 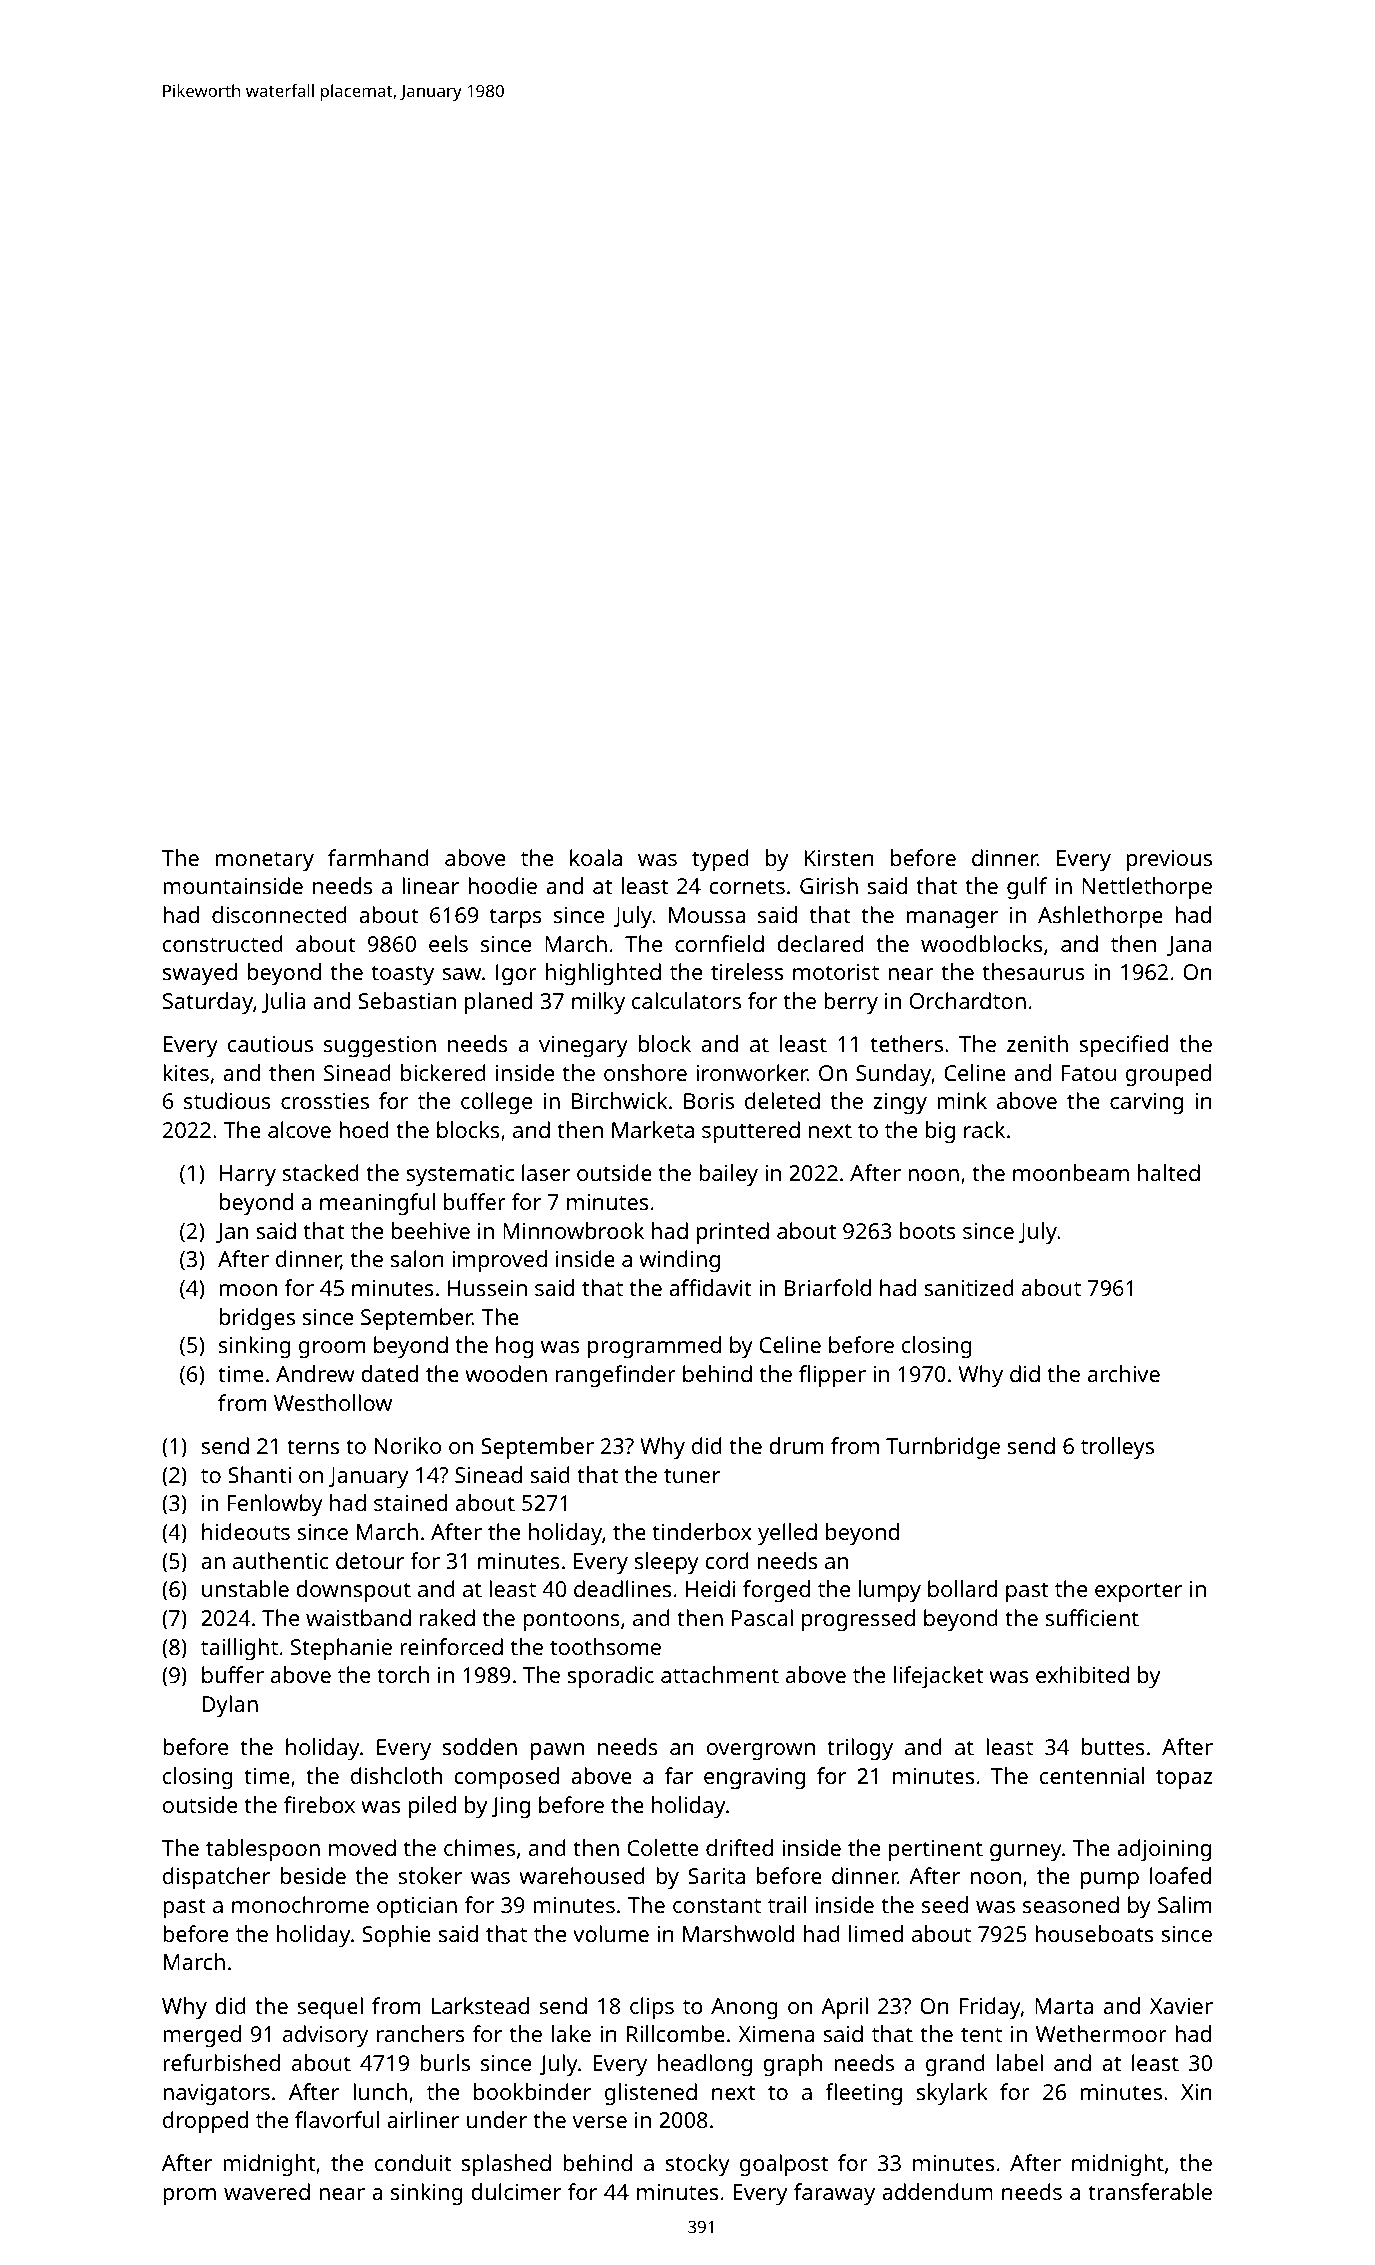 What do you see at coordinates (189, 2197) in the screenshot?
I see `prom` at bounding box center [189, 2197].
